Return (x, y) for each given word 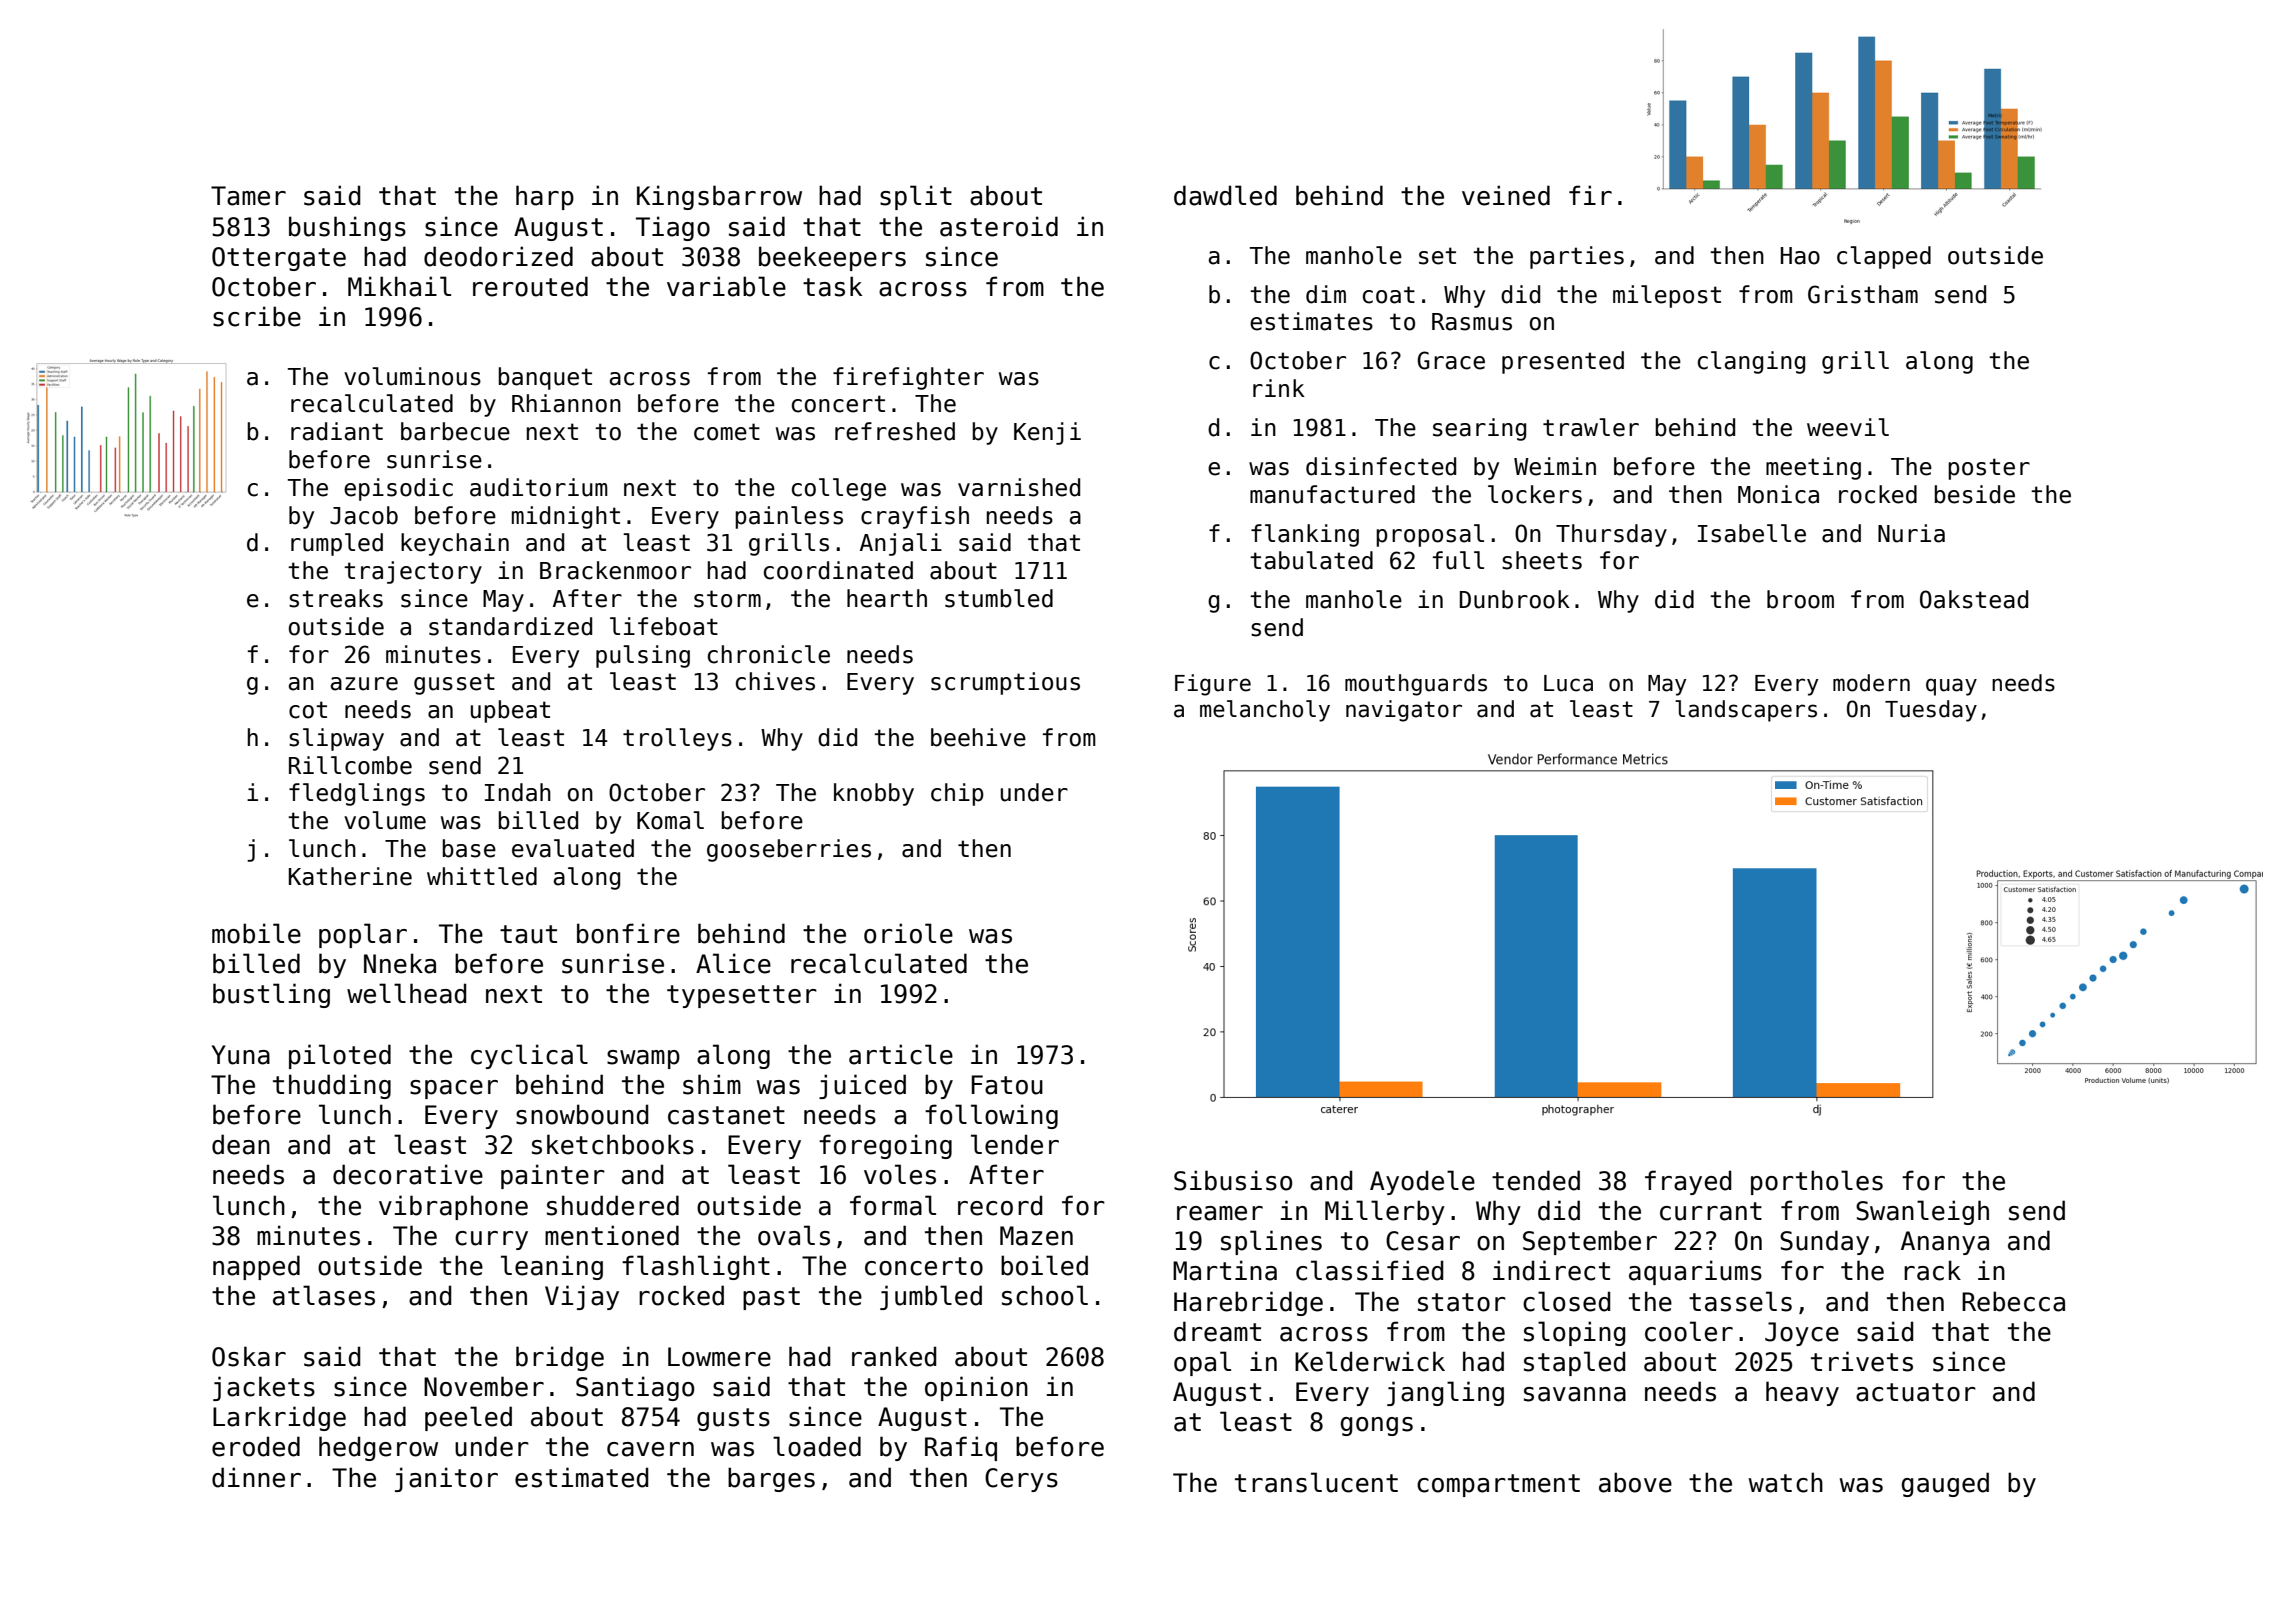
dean (241, 1144)
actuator (1916, 1392)
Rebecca (2013, 1301)
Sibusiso (1233, 1180)
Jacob (364, 515)
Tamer (248, 196)
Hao (1800, 256)
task (832, 286)
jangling (1445, 1393)
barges (771, 1479)
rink (1279, 388)
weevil (1848, 427)
